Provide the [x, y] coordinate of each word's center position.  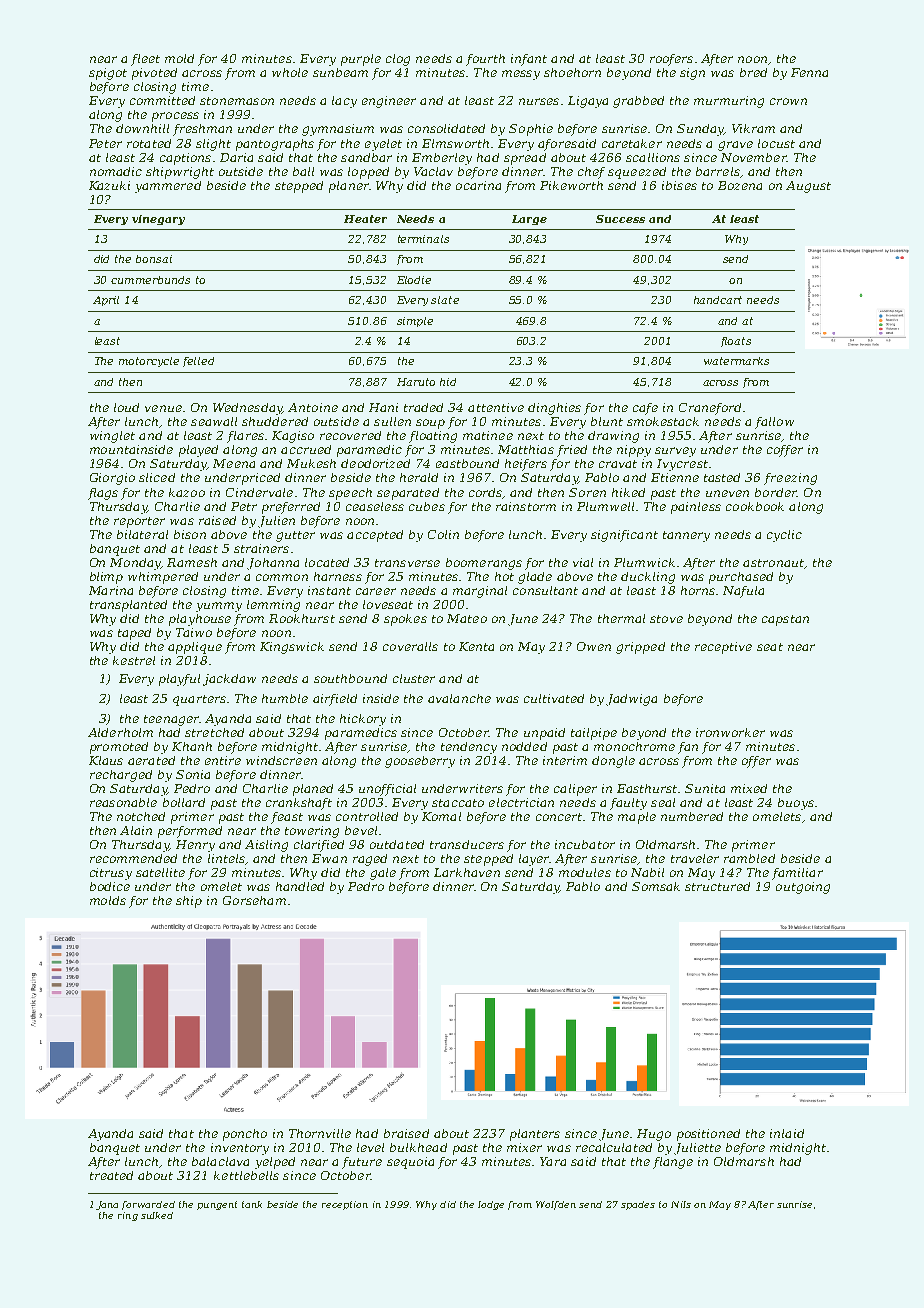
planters [535, 1135]
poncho [245, 1135]
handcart [718, 300]
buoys [796, 804]
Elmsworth [455, 143]
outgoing [803, 888]
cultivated [554, 698]
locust [776, 143]
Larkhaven [467, 872]
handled [300, 886]
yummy [219, 607]
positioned [708, 1135]
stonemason [237, 101]
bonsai [154, 259]
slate [445, 300]
